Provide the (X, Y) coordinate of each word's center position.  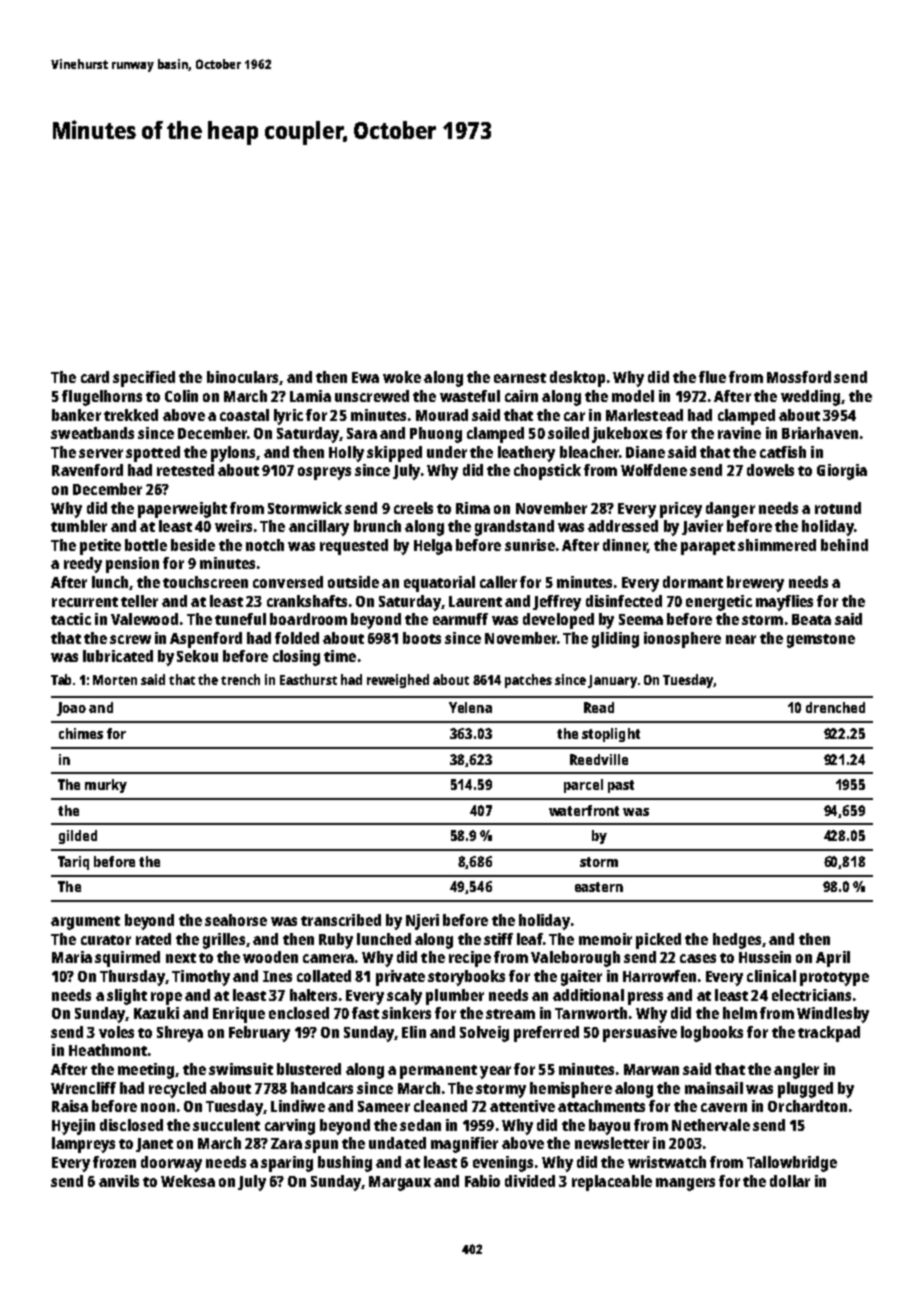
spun (321, 1146)
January (612, 681)
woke (402, 377)
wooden (270, 957)
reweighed (398, 681)
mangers (685, 1184)
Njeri (422, 922)
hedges (737, 941)
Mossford (799, 377)
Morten (115, 680)
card (95, 377)
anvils (119, 1181)
